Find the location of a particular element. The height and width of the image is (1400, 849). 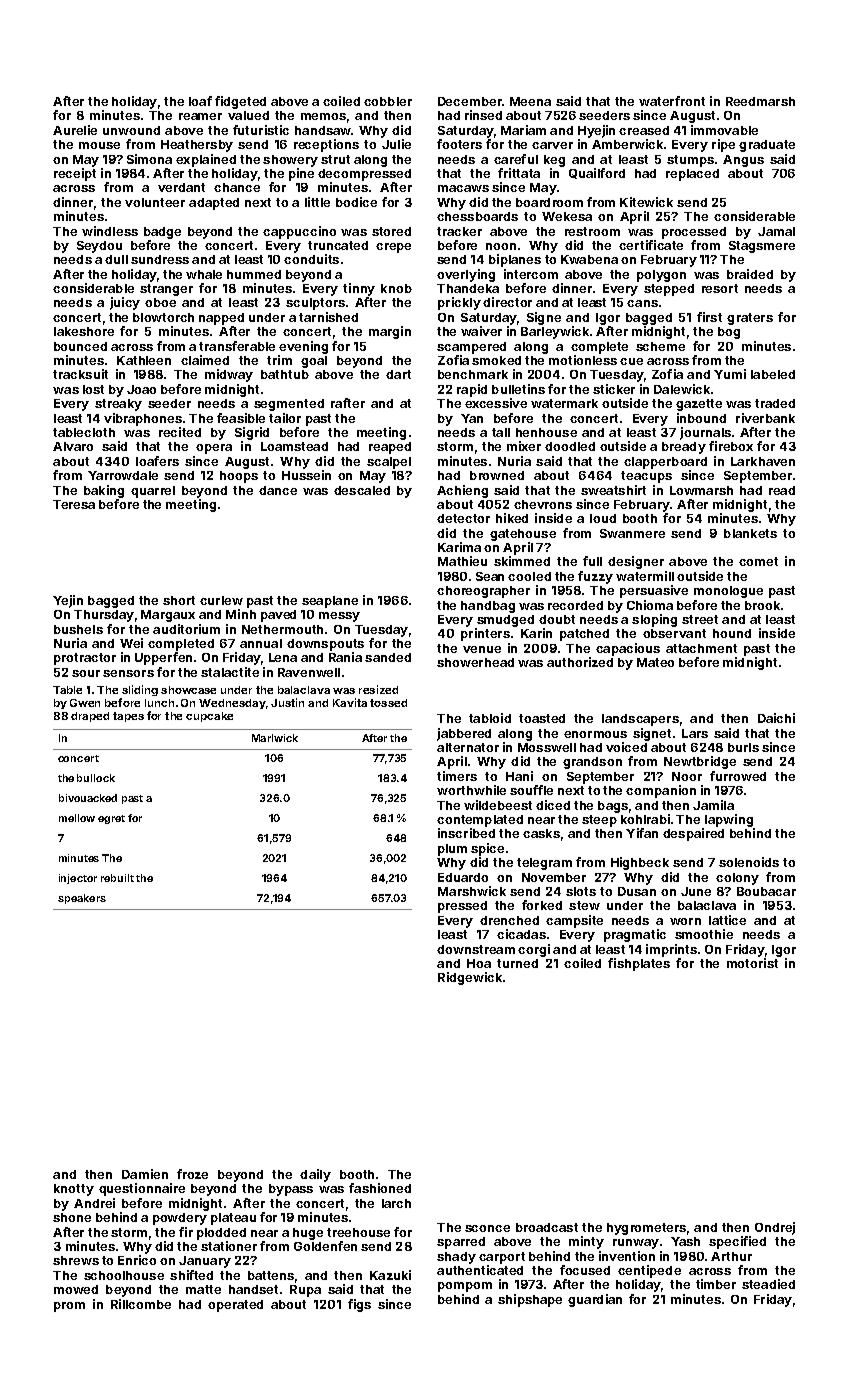

fidgeted is located at coordinates (240, 102).
